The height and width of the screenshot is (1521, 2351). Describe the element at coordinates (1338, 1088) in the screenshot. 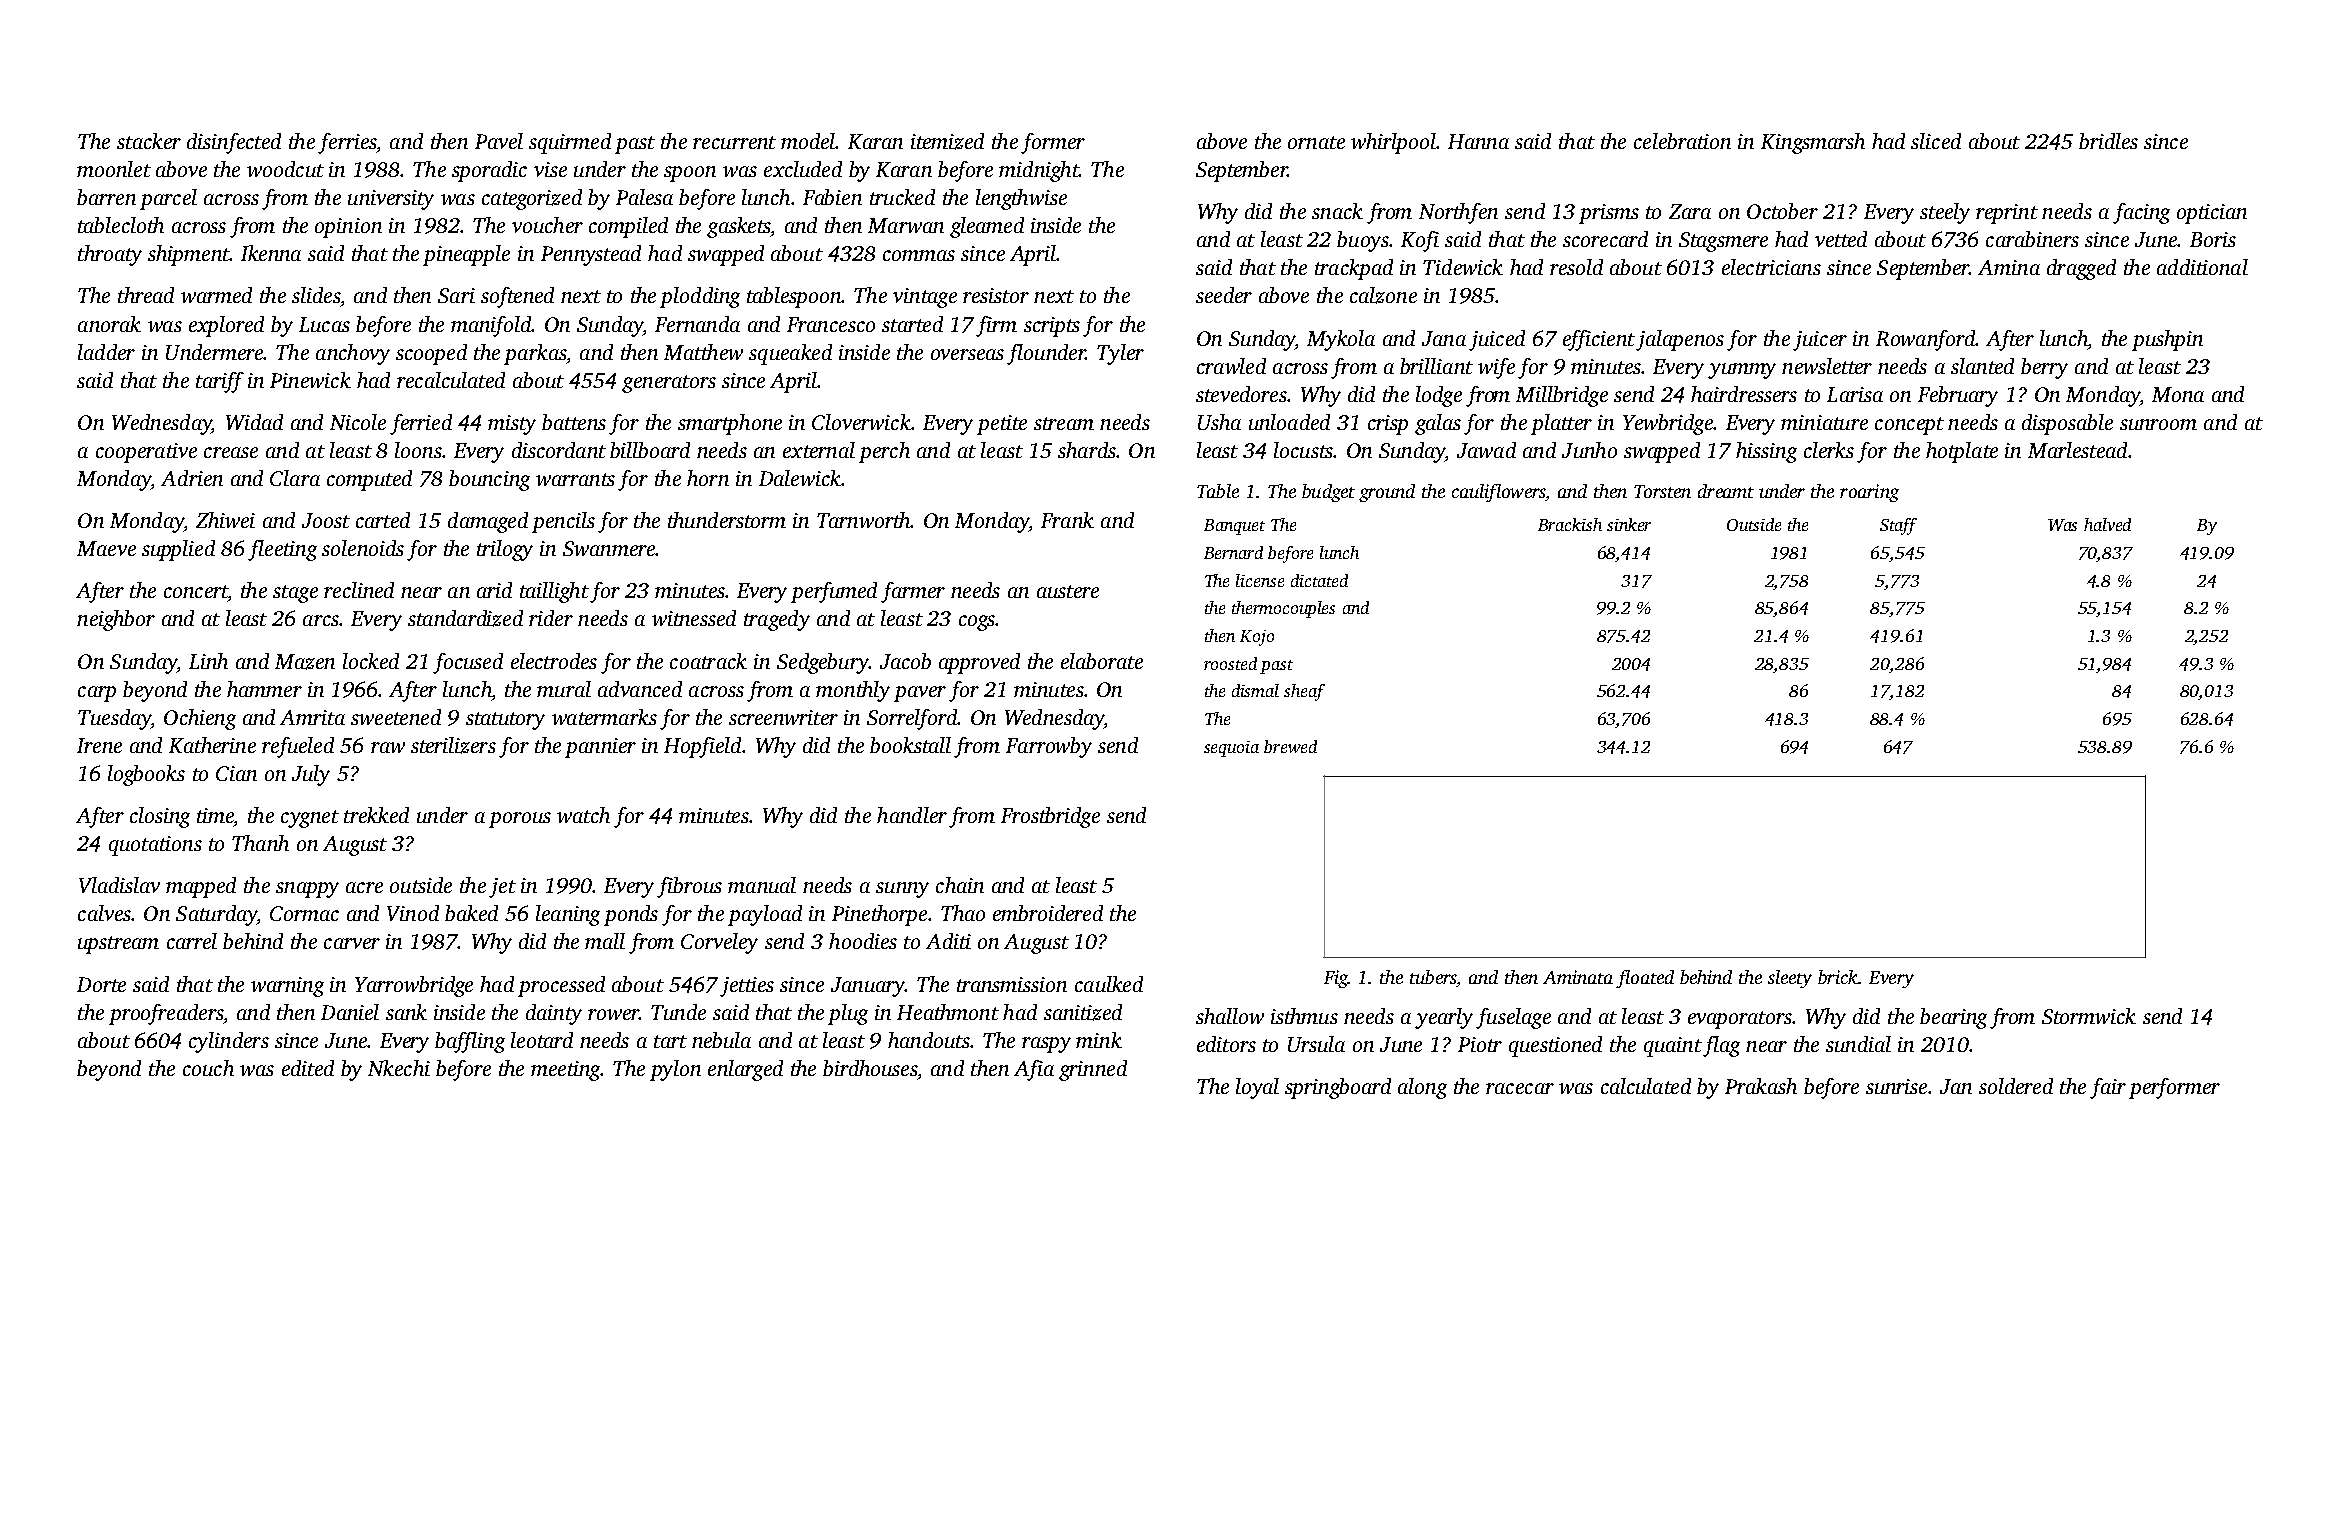

I see `springboard` at that location.
